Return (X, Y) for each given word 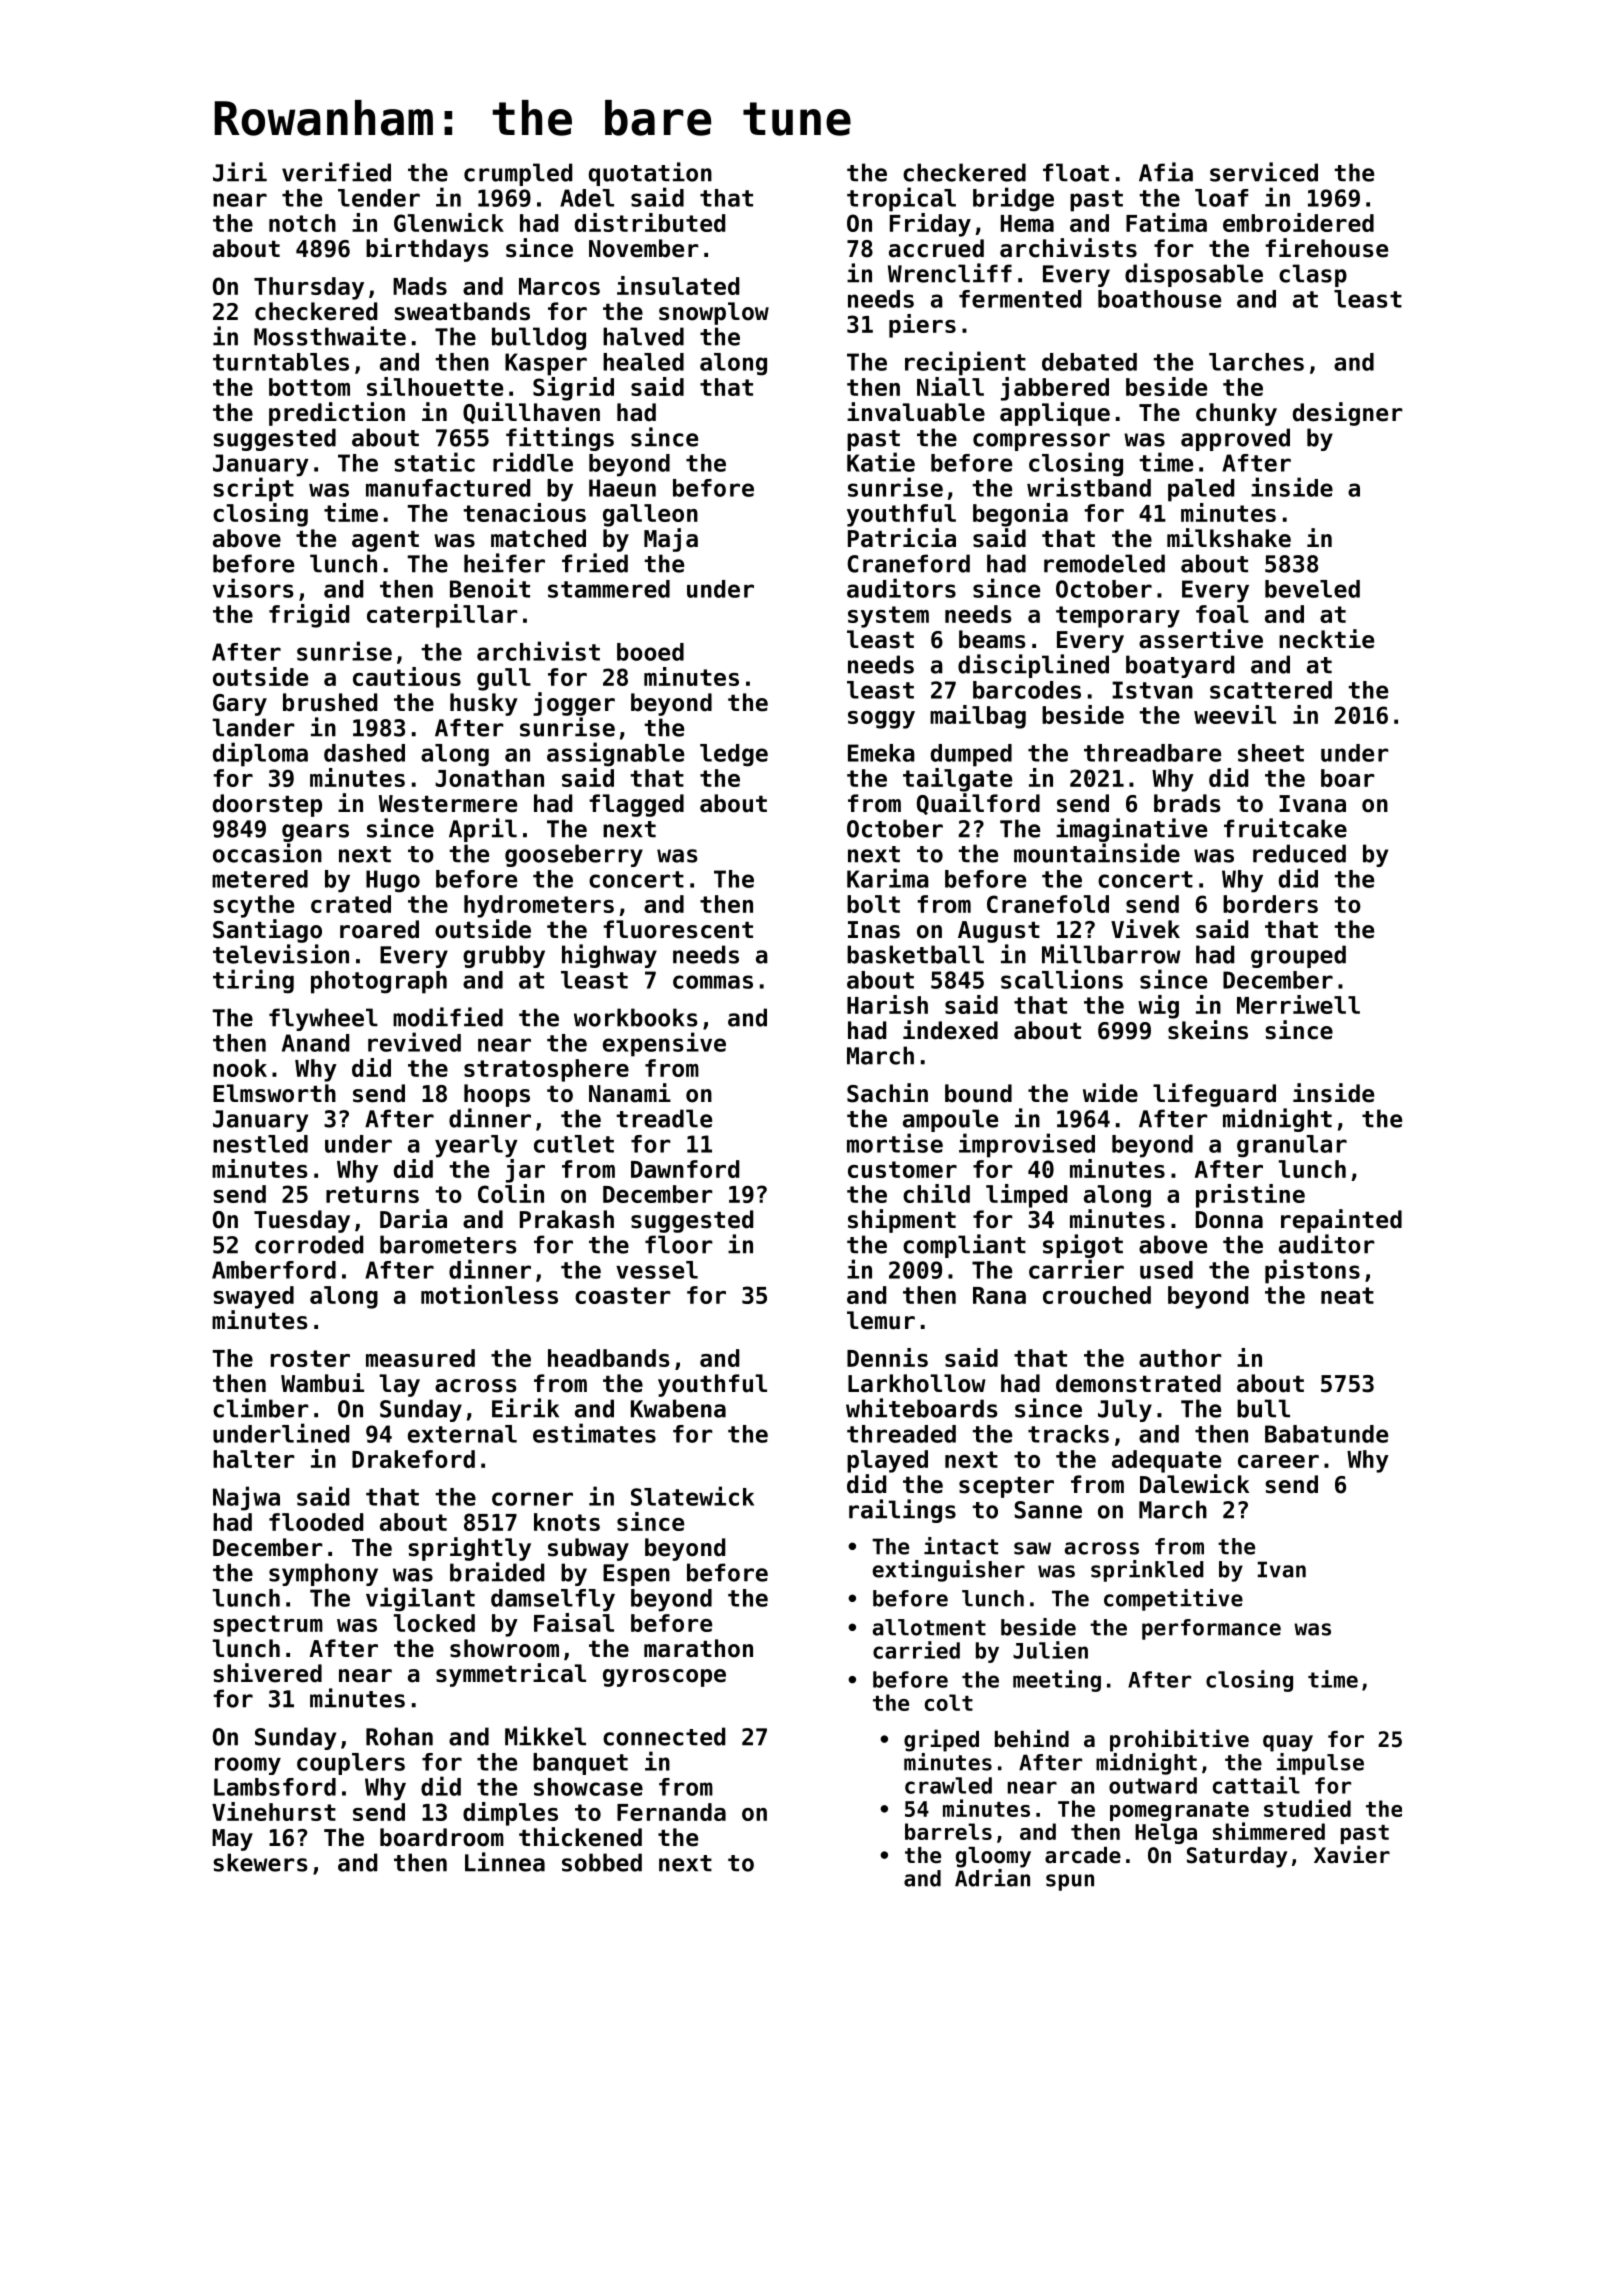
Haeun (622, 488)
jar (525, 1171)
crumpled (518, 174)
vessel (657, 1270)
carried (916, 1650)
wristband (1089, 487)
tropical (901, 199)
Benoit (490, 588)
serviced (1264, 172)
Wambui (322, 1383)
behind (1032, 1738)
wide (1110, 1093)
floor (679, 1244)
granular (1292, 1146)
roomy (248, 1766)
